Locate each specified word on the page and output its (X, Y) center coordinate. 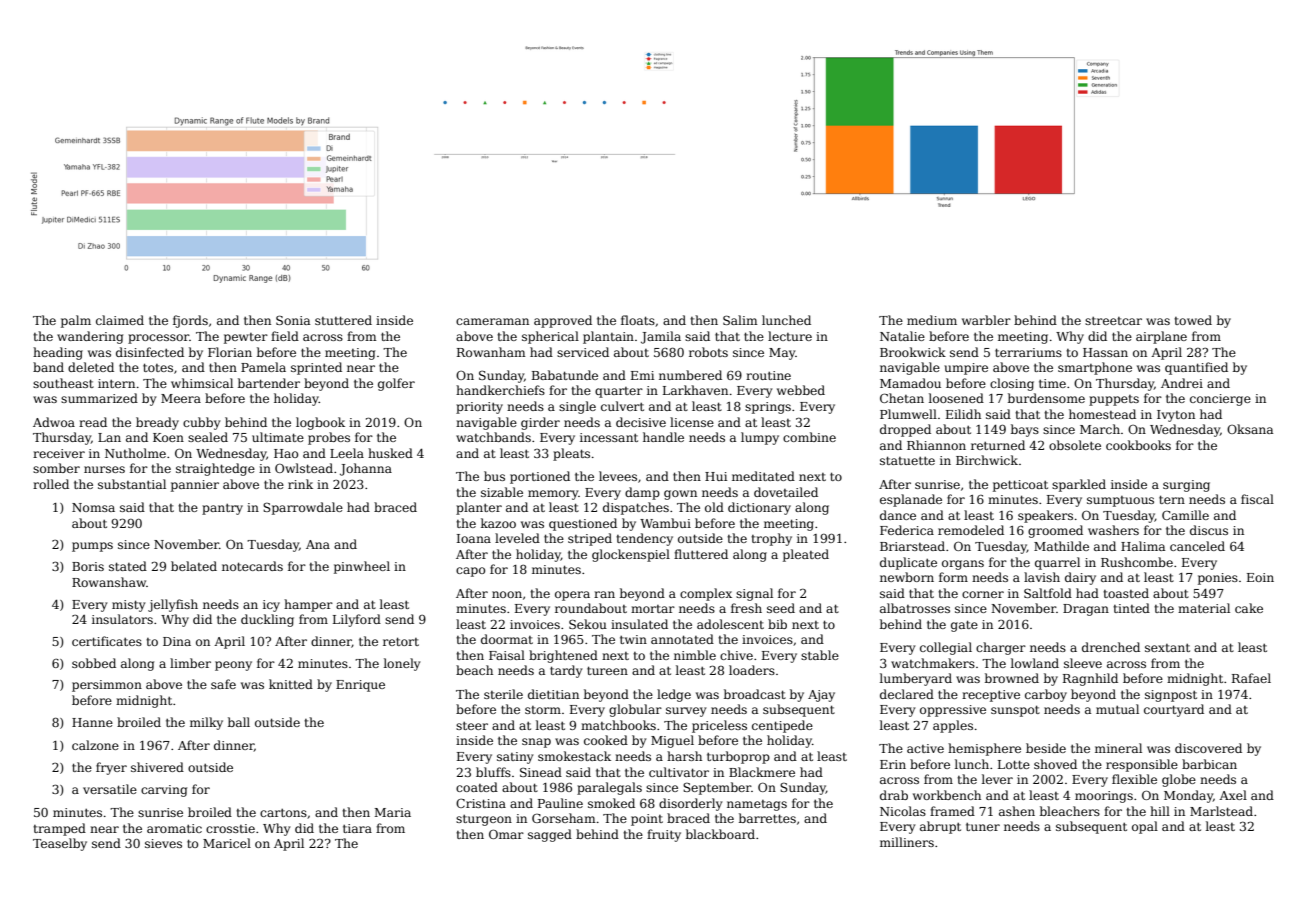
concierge (1220, 400)
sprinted (316, 368)
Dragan (1086, 610)
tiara (357, 828)
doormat (507, 639)
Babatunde (565, 375)
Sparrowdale (303, 508)
